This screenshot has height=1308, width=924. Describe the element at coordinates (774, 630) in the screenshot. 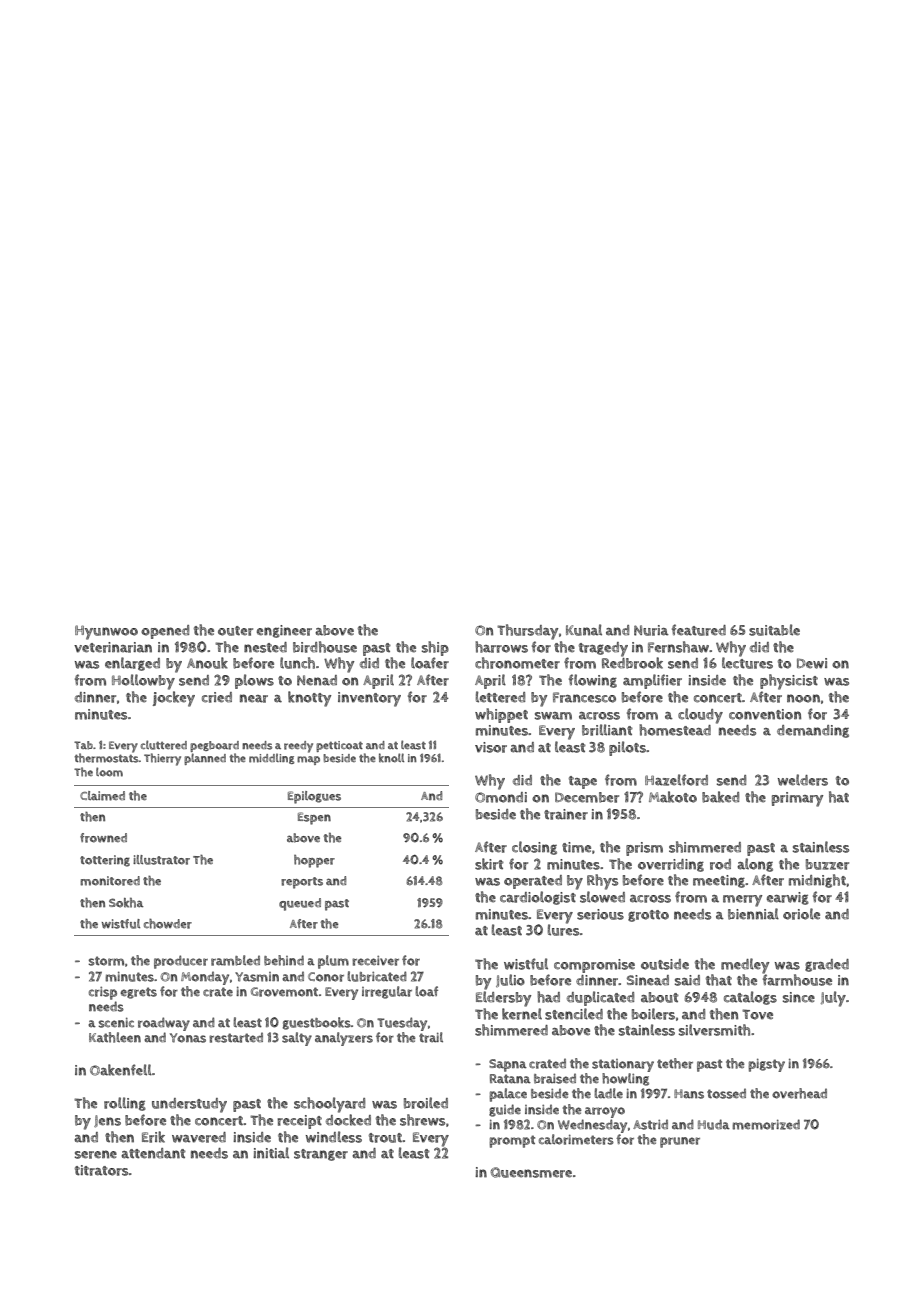

I see `suitable` at that location.
